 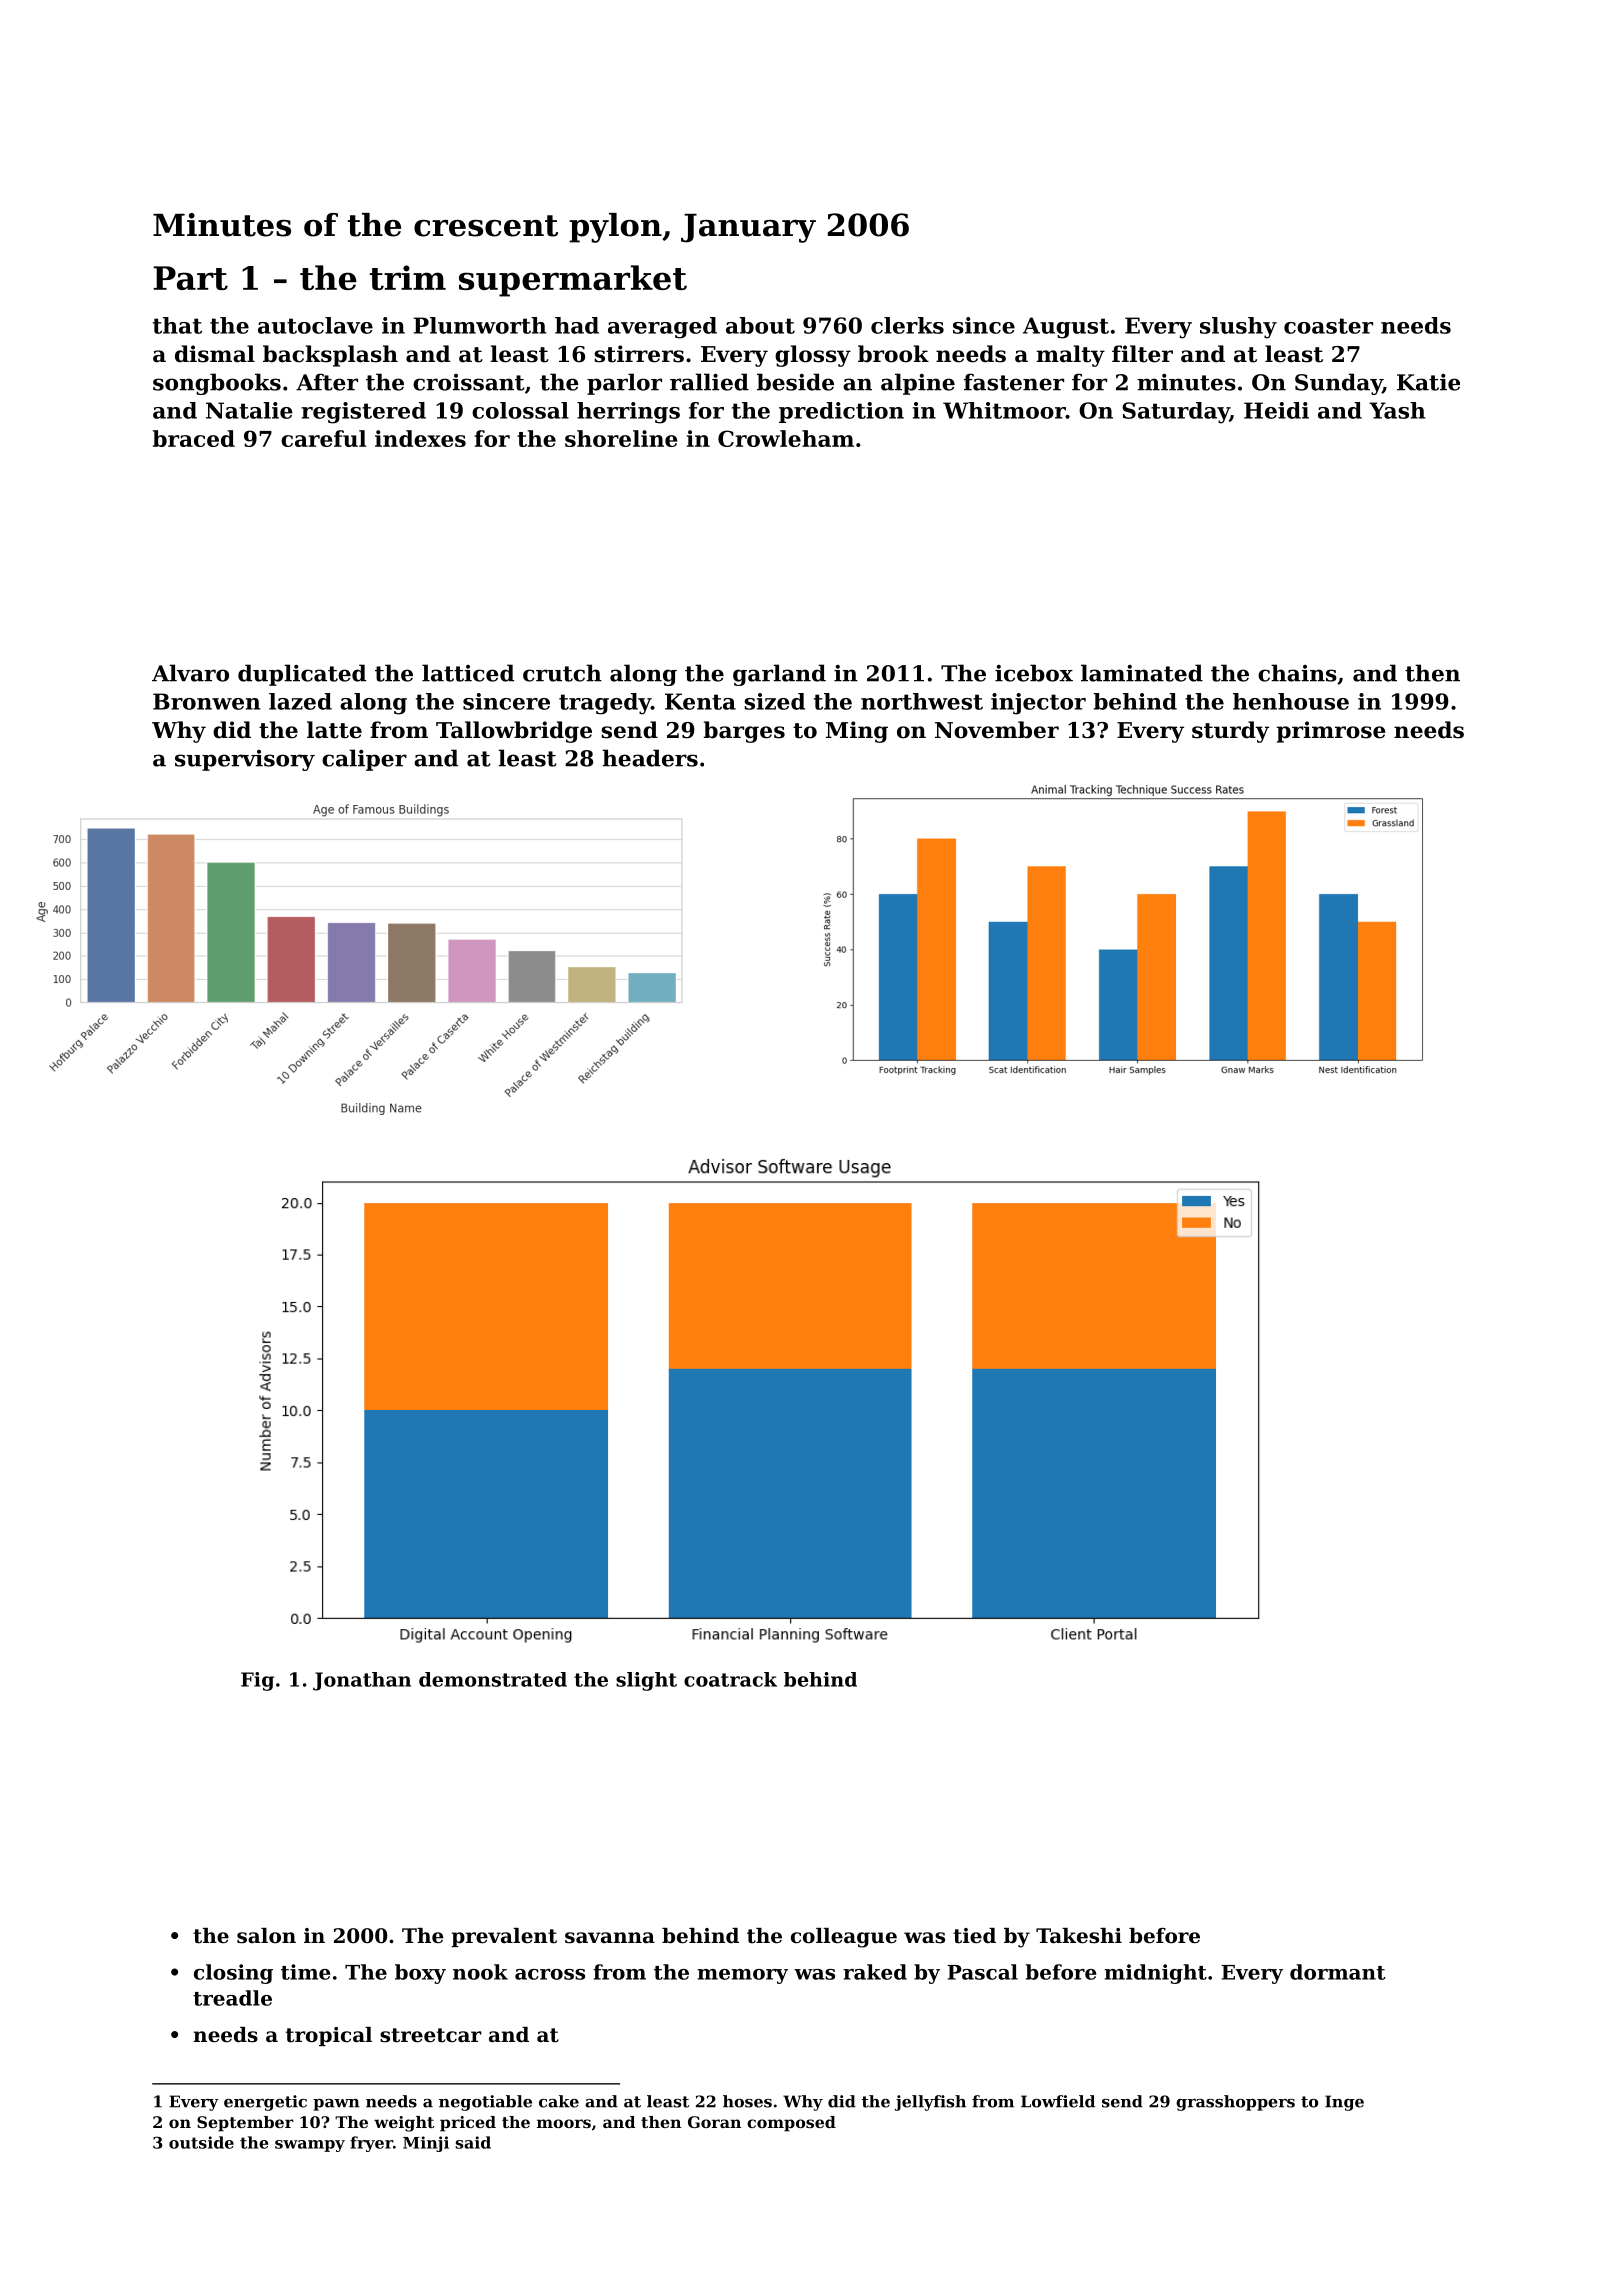 I want to click on sturdy, so click(x=1230, y=732).
